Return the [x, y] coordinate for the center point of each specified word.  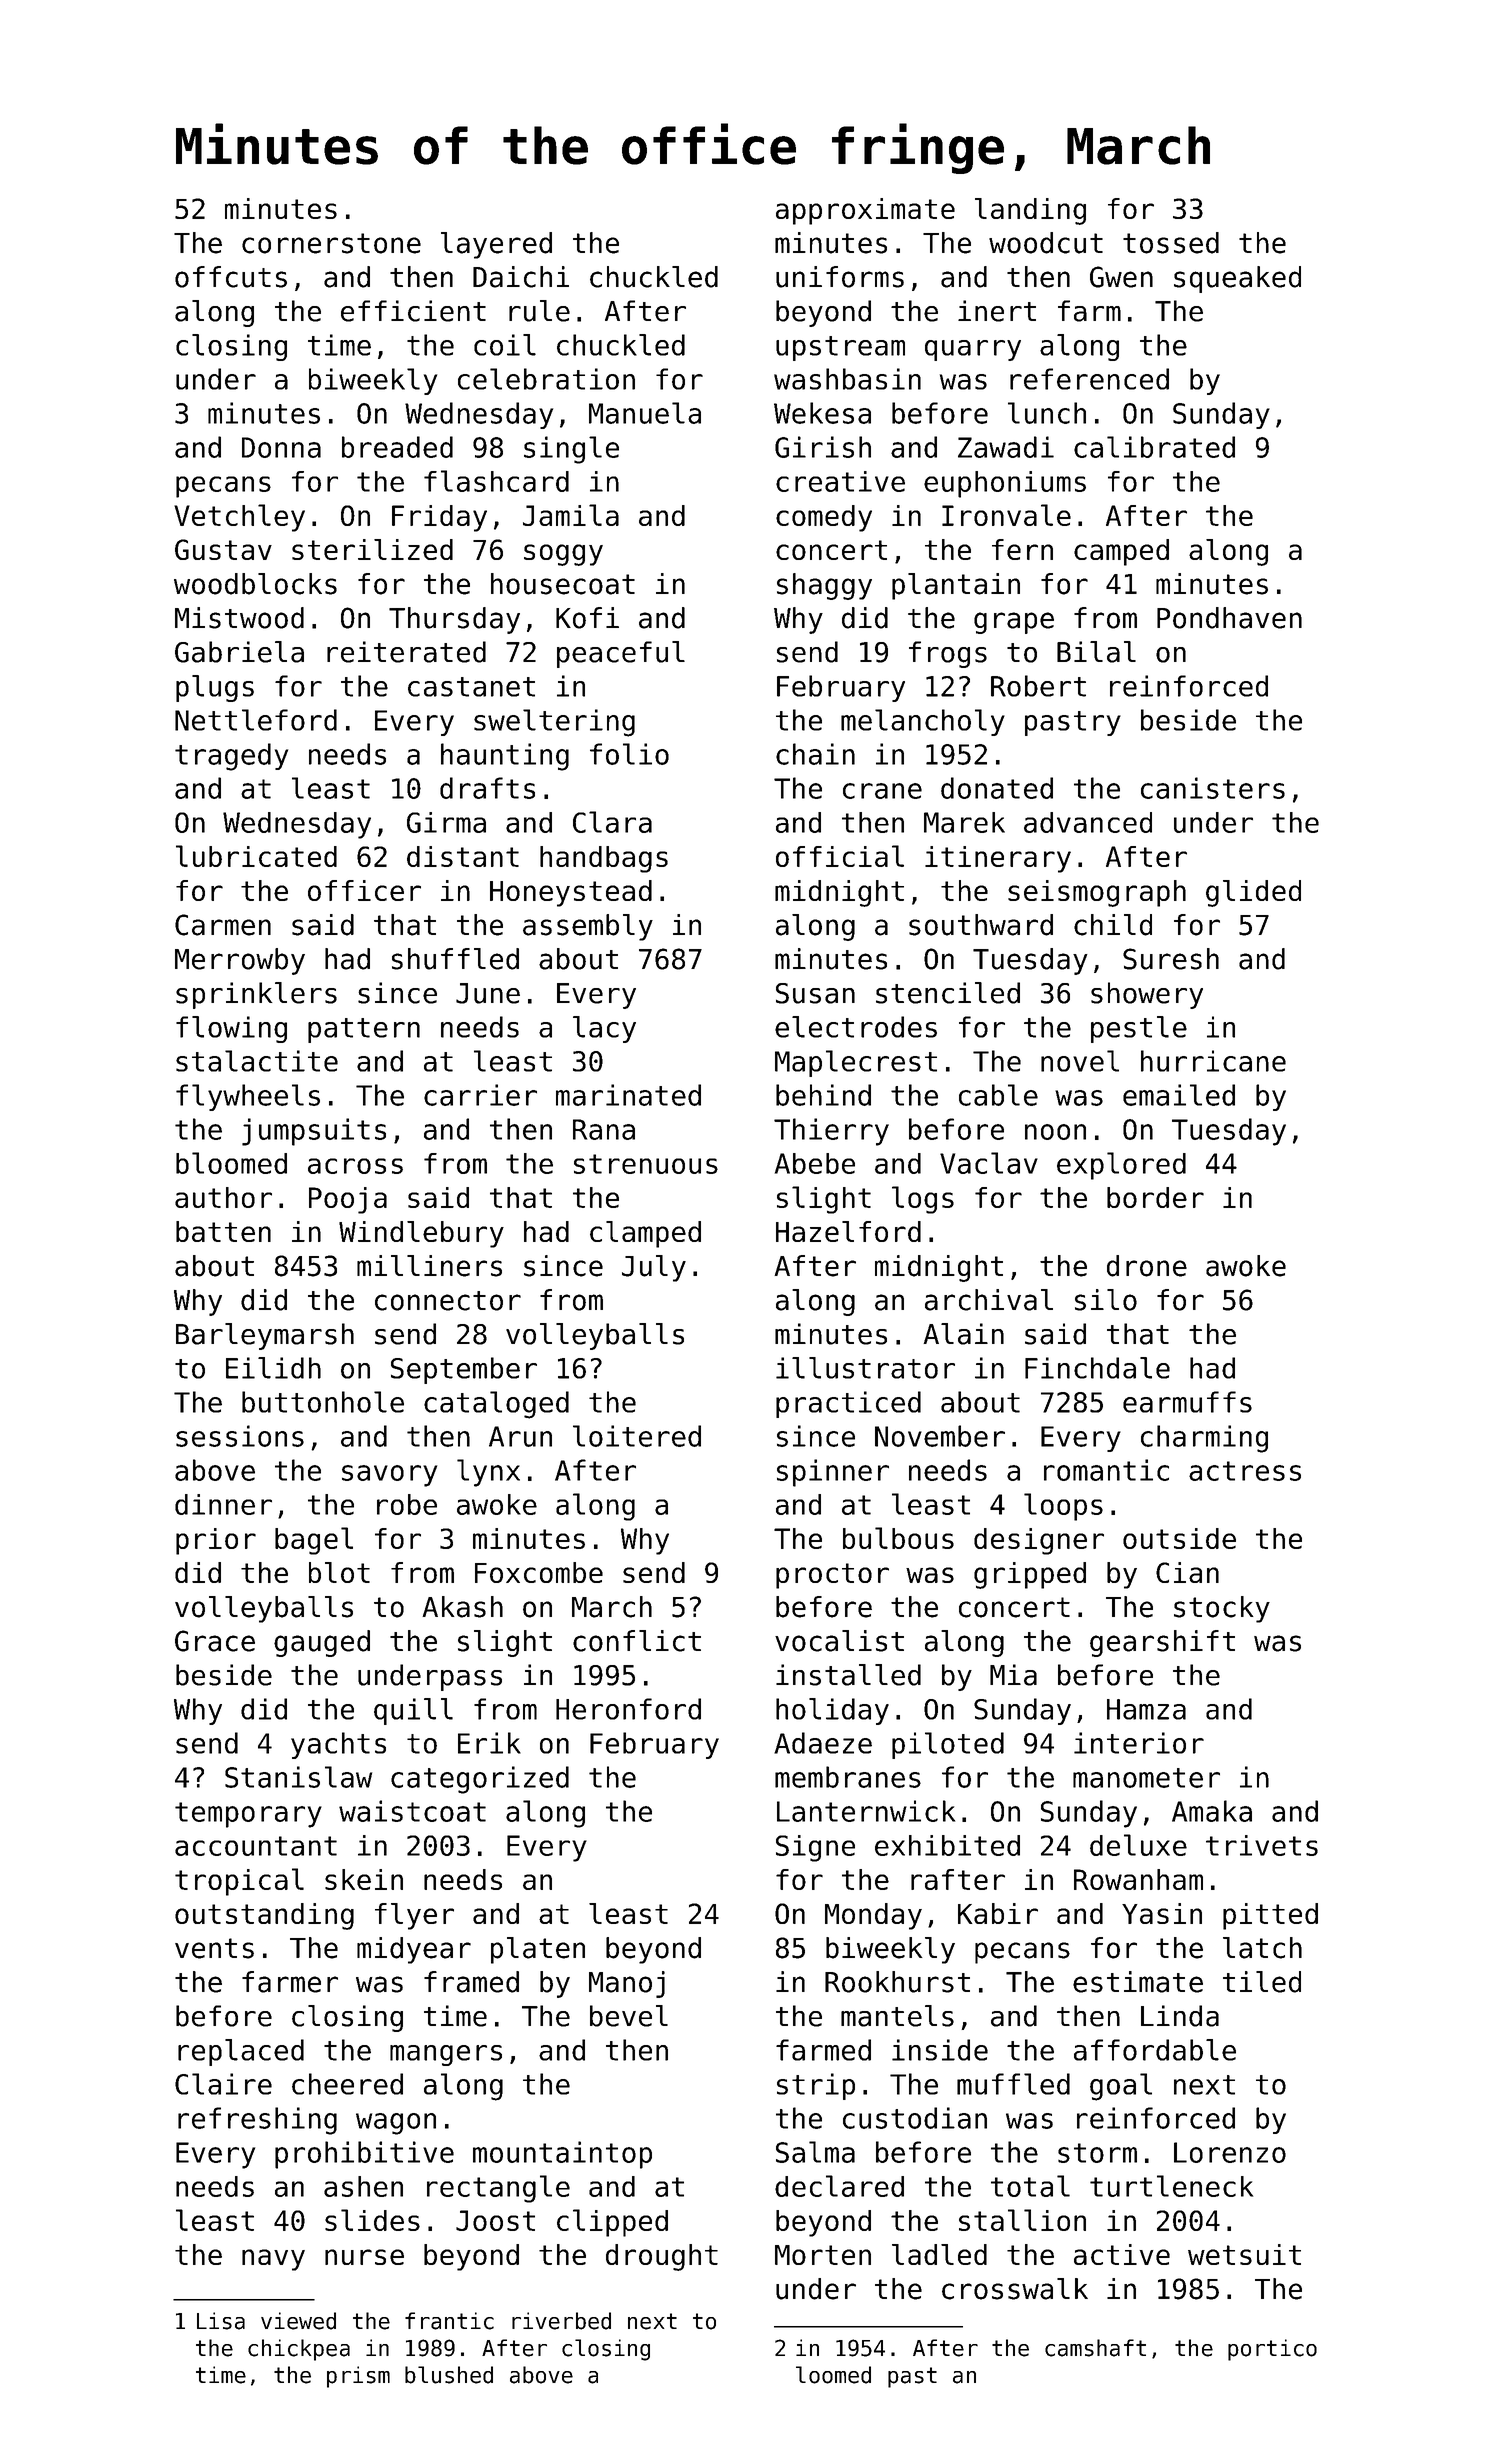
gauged [322, 1643]
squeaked [1237, 279]
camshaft [1095, 2348]
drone [1147, 1266]
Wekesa [822, 413]
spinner [833, 1473]
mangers [446, 2055]
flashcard [496, 481]
